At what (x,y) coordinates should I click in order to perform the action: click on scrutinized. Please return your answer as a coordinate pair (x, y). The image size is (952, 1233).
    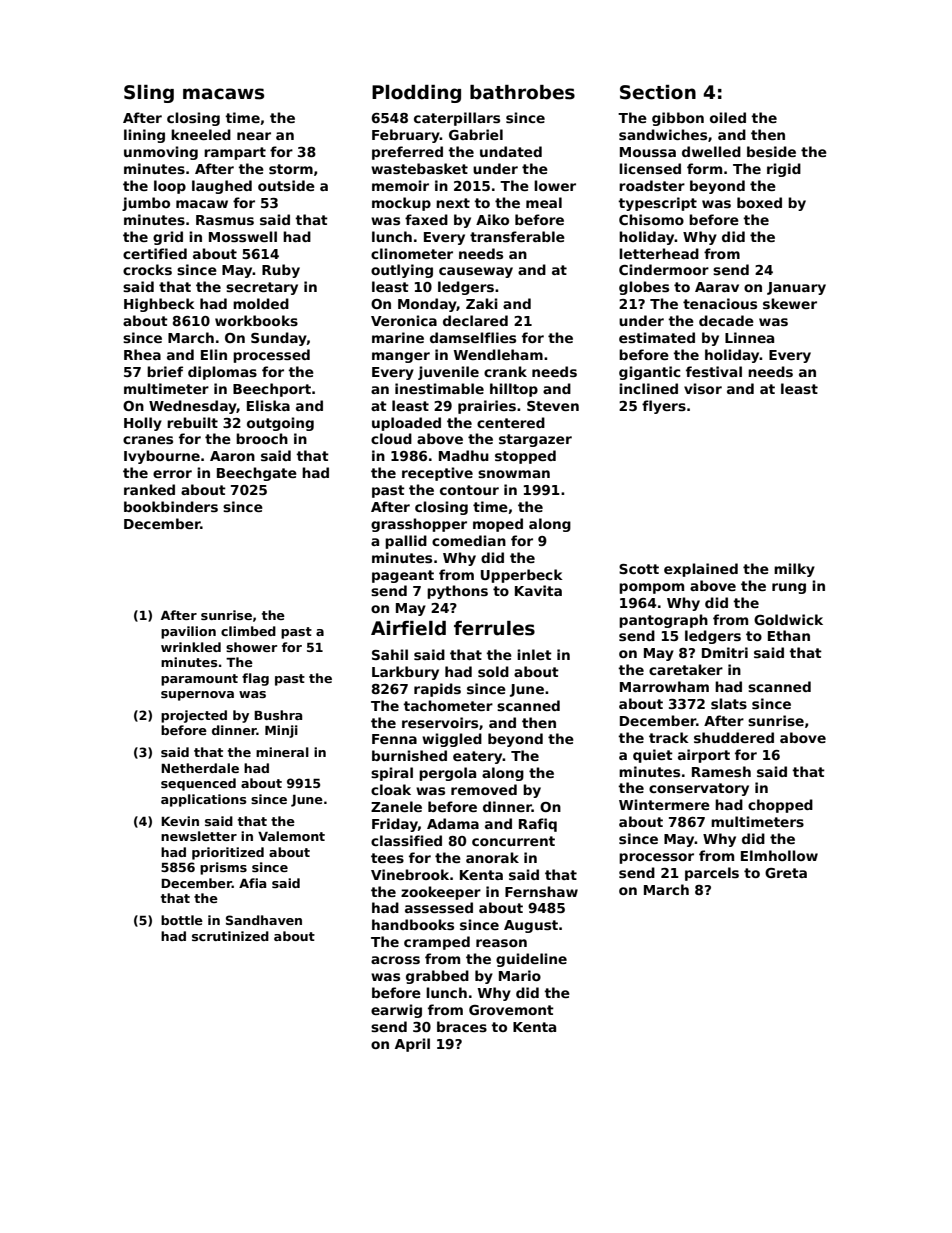
    Looking at the image, I should click on (230, 936).
